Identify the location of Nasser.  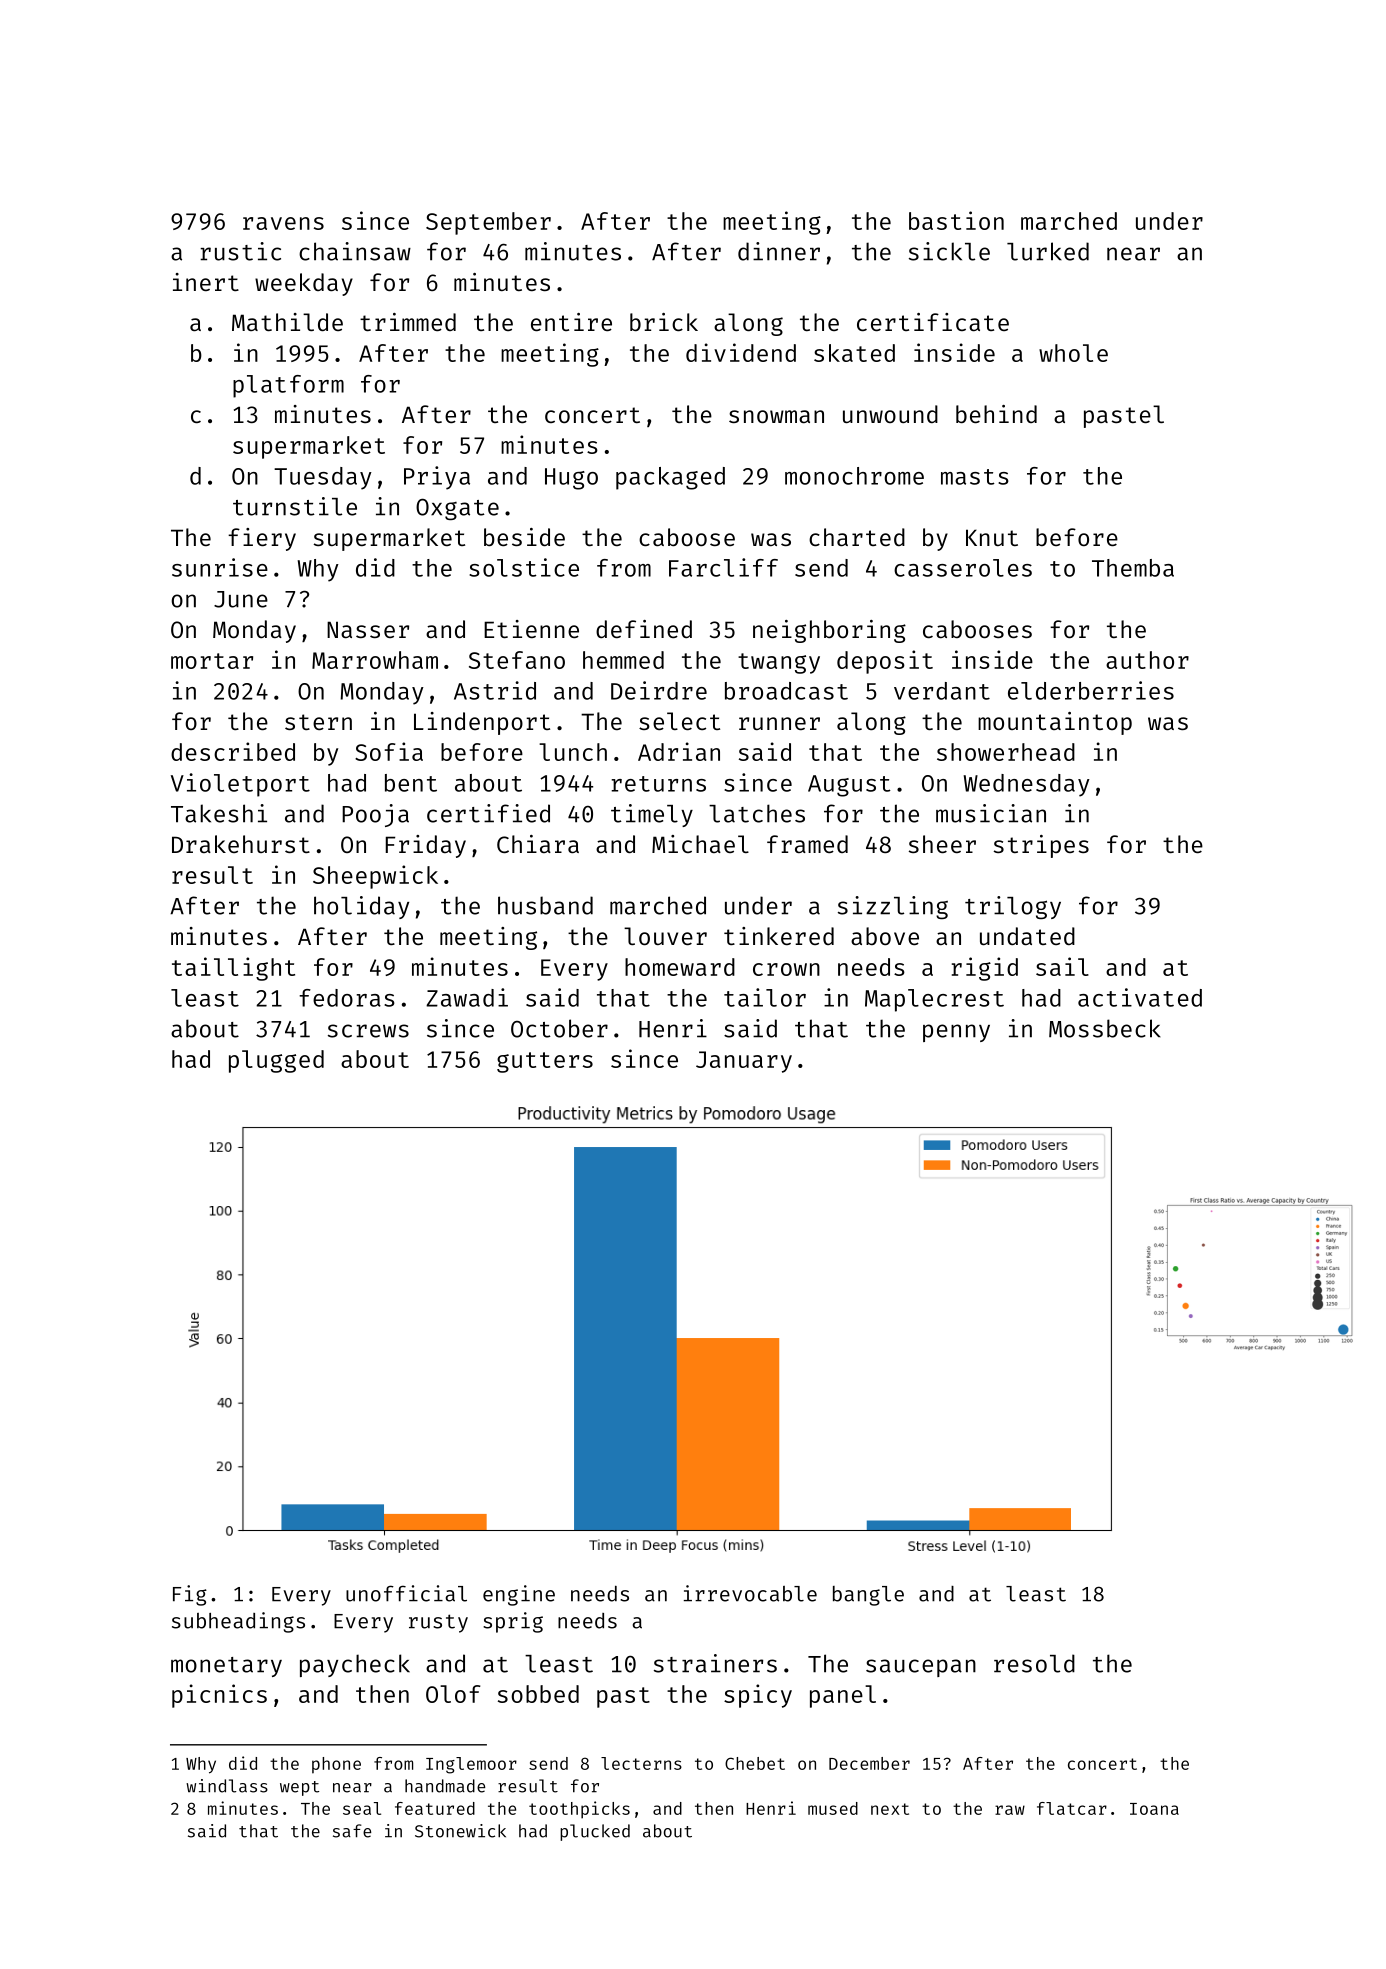
(368, 629).
